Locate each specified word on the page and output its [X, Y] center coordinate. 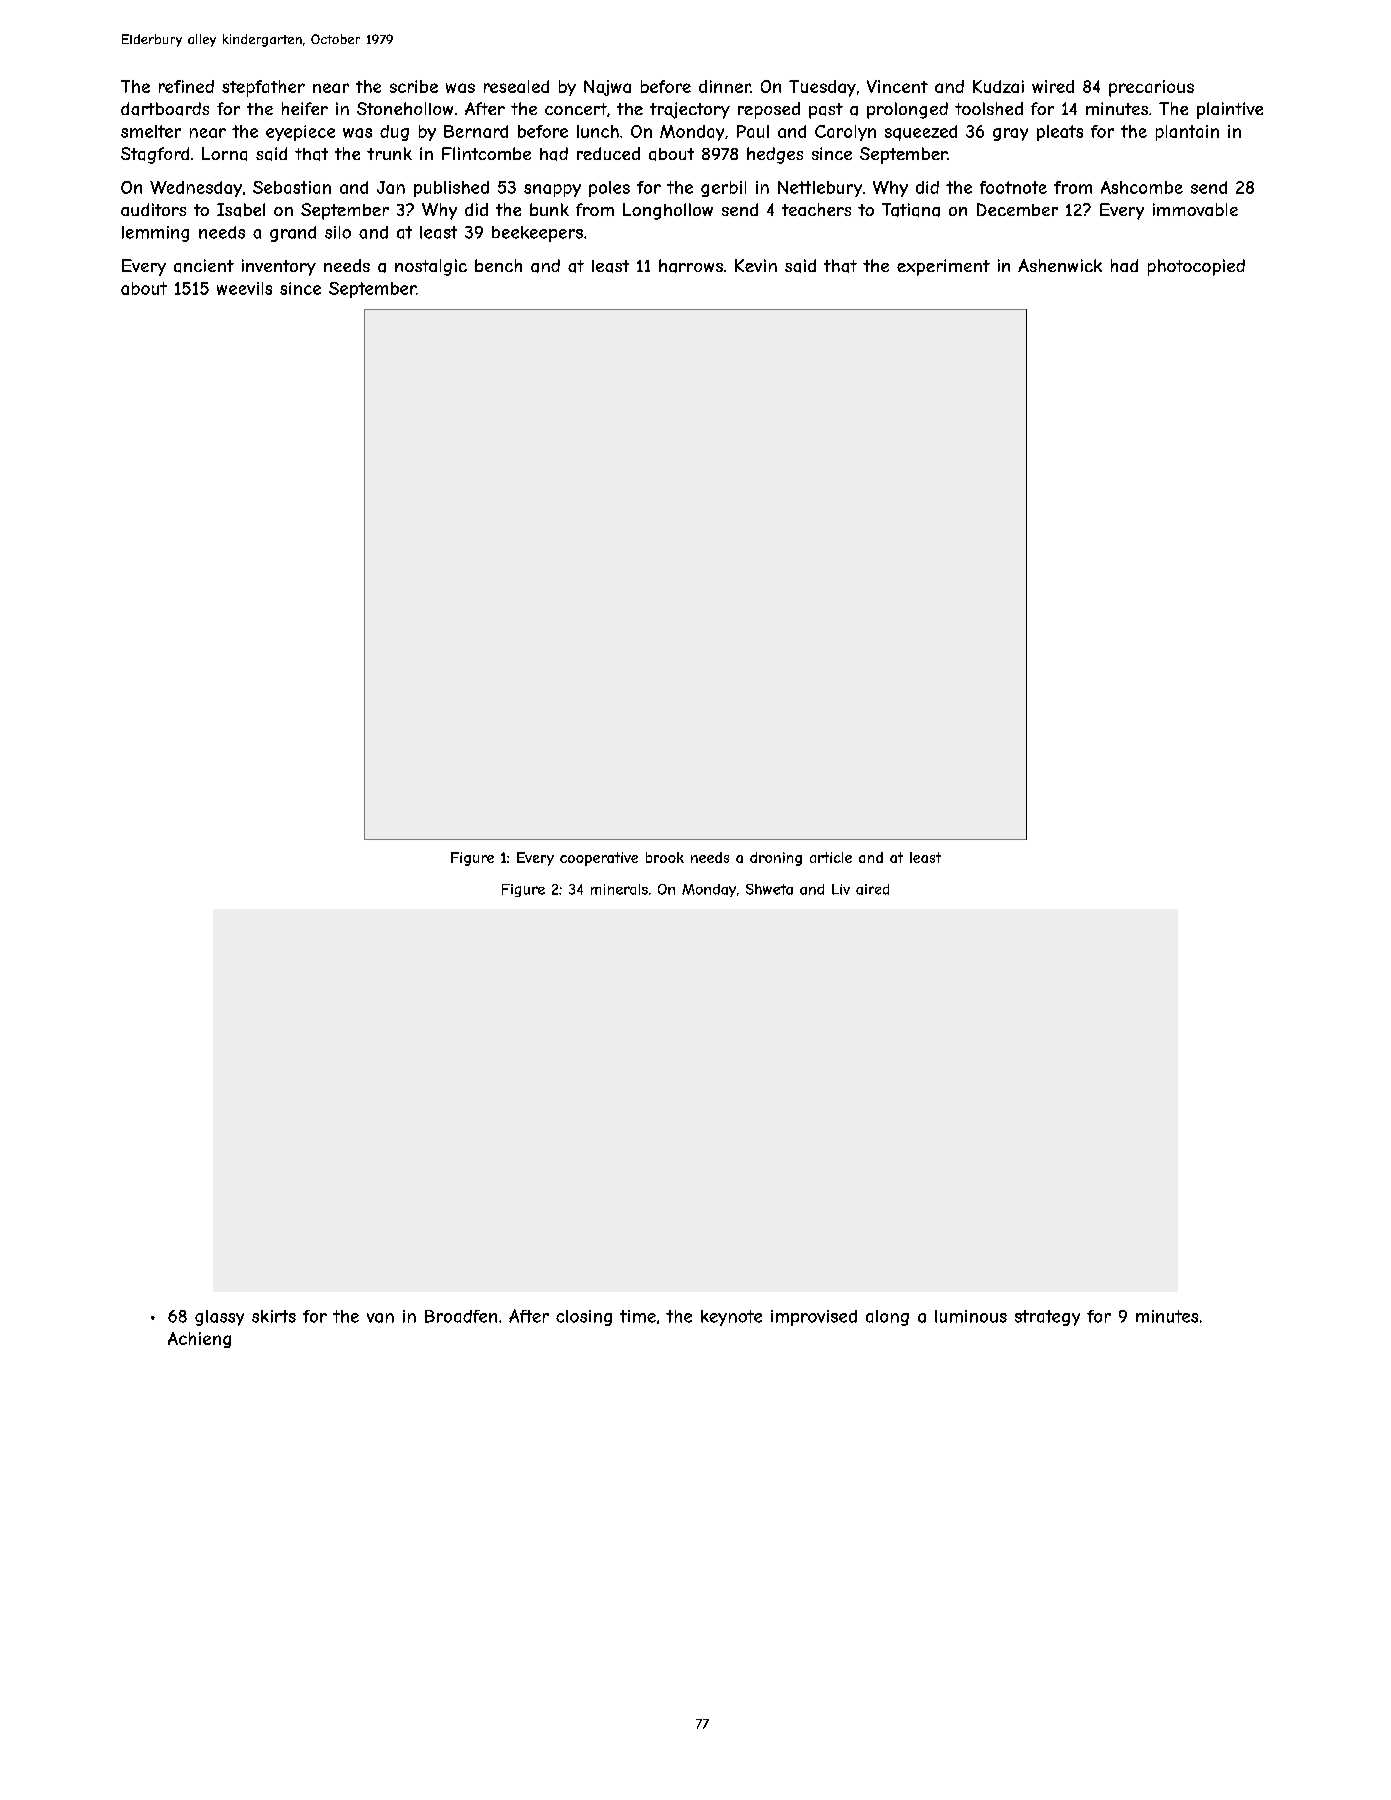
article [831, 857]
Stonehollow [405, 108]
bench [498, 265]
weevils [244, 288]
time [638, 1316]
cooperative [599, 859]
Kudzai [998, 86]
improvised [814, 1318]
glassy [219, 1318]
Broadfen [461, 1316]
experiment [943, 267]
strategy [1047, 1318]
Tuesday [822, 88]
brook [665, 857]
